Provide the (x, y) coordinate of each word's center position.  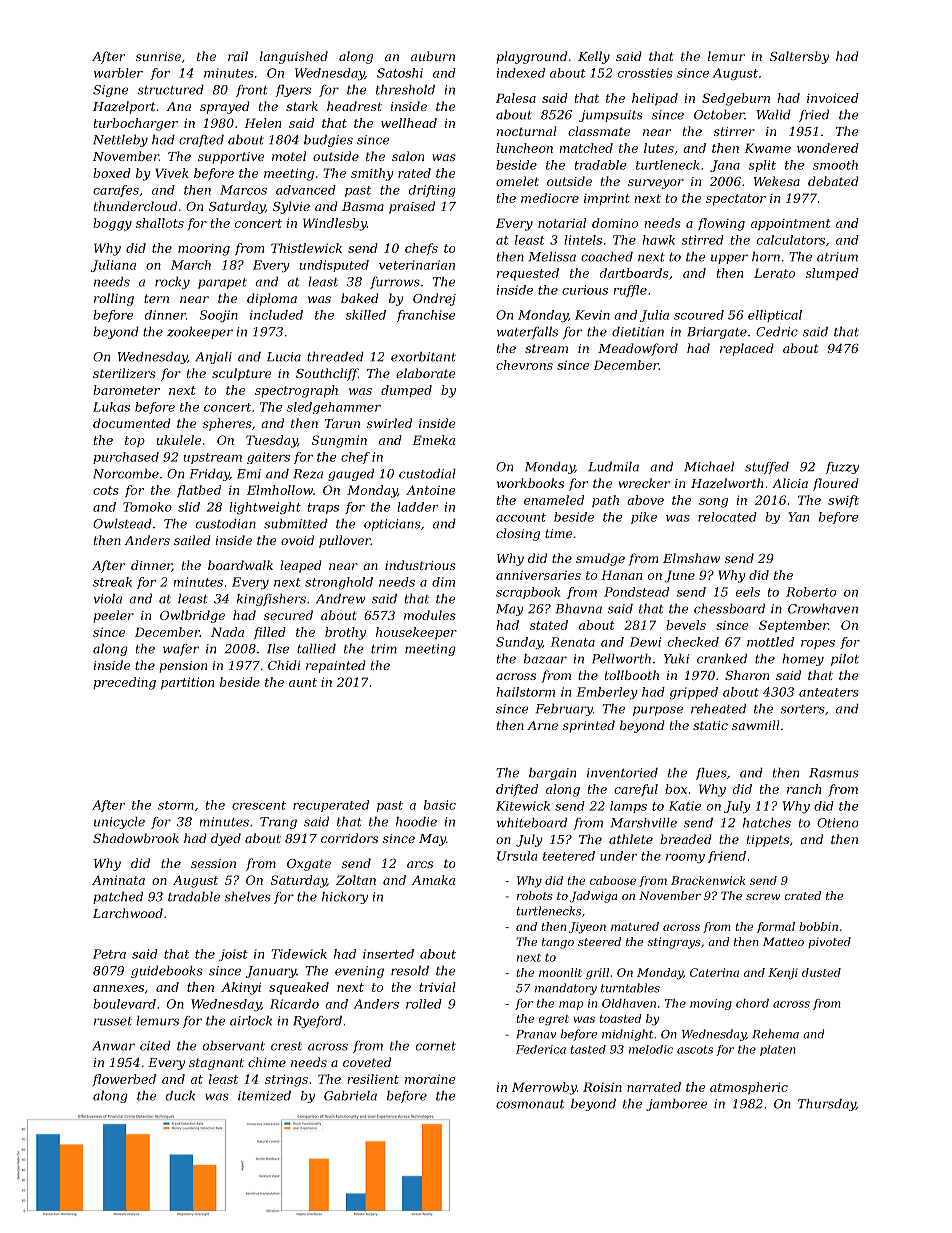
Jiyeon (587, 928)
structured (170, 90)
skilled (366, 315)
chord (752, 1003)
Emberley (607, 693)
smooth (835, 165)
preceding (124, 683)
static (710, 725)
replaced (747, 349)
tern (156, 298)
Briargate (717, 333)
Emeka (434, 440)
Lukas (111, 407)
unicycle (119, 823)
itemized (264, 1096)
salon (408, 156)
